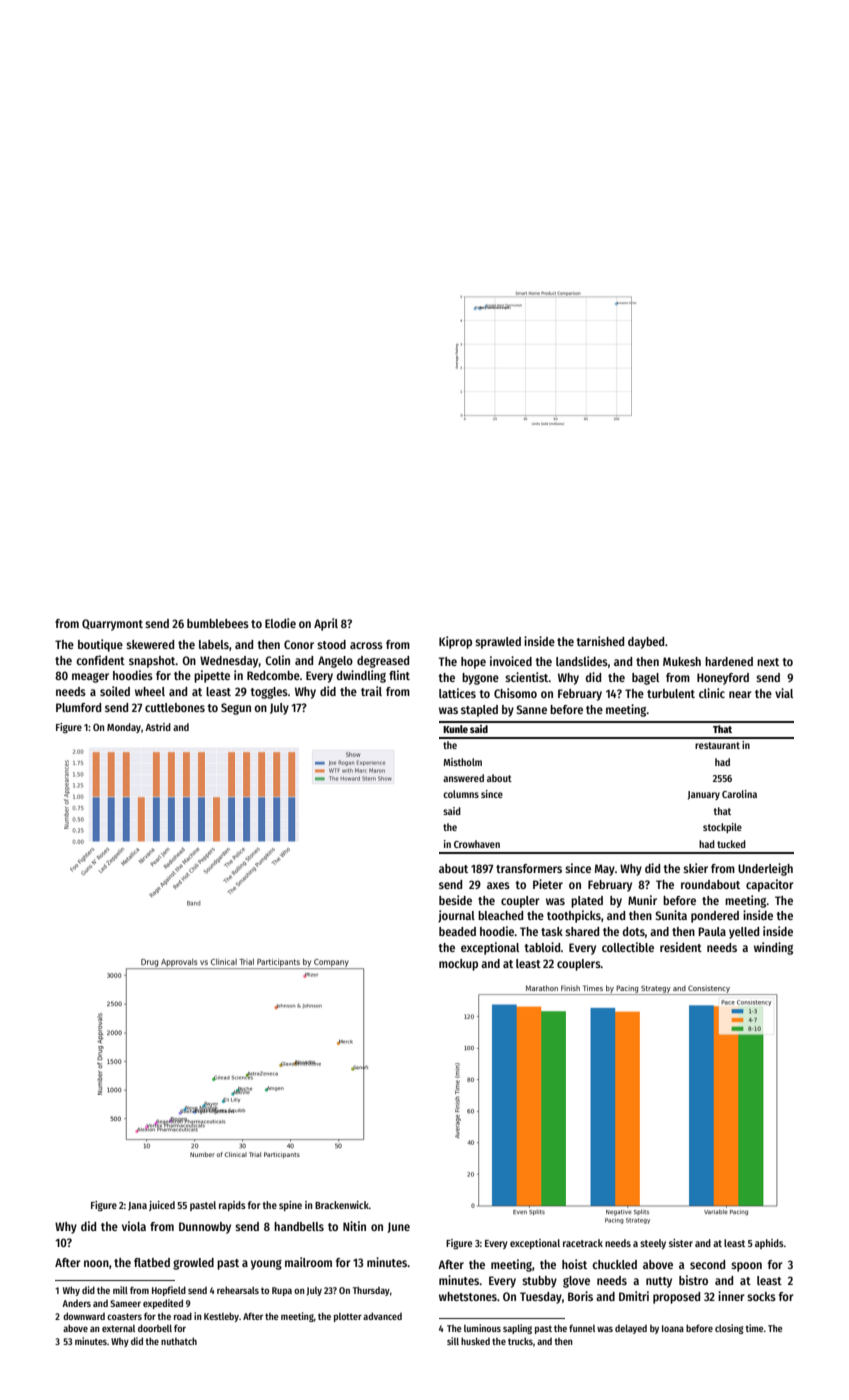  What do you see at coordinates (280, 623) in the screenshot?
I see `Elodie` at bounding box center [280, 623].
